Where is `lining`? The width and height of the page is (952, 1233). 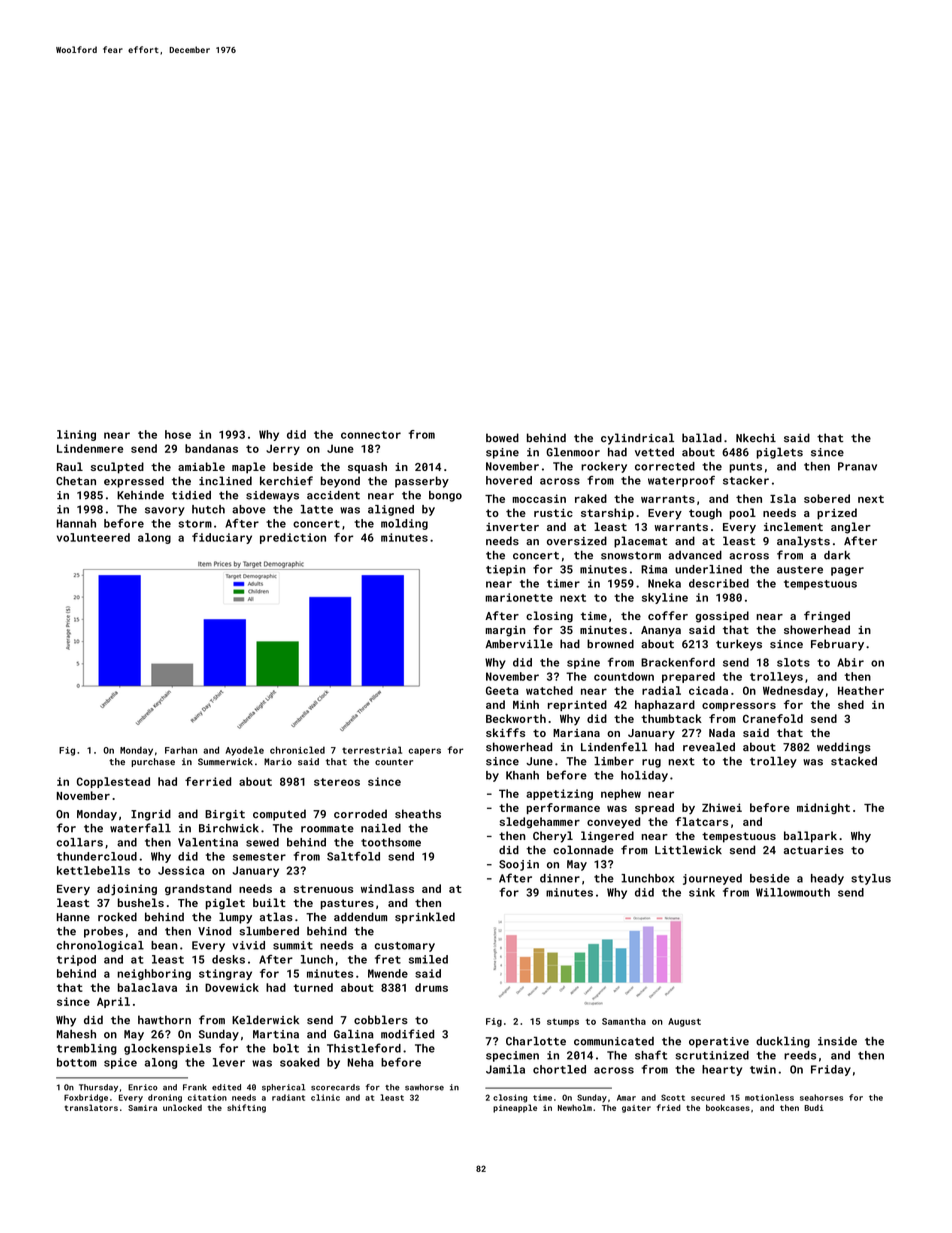
lining is located at coordinates (76, 435).
